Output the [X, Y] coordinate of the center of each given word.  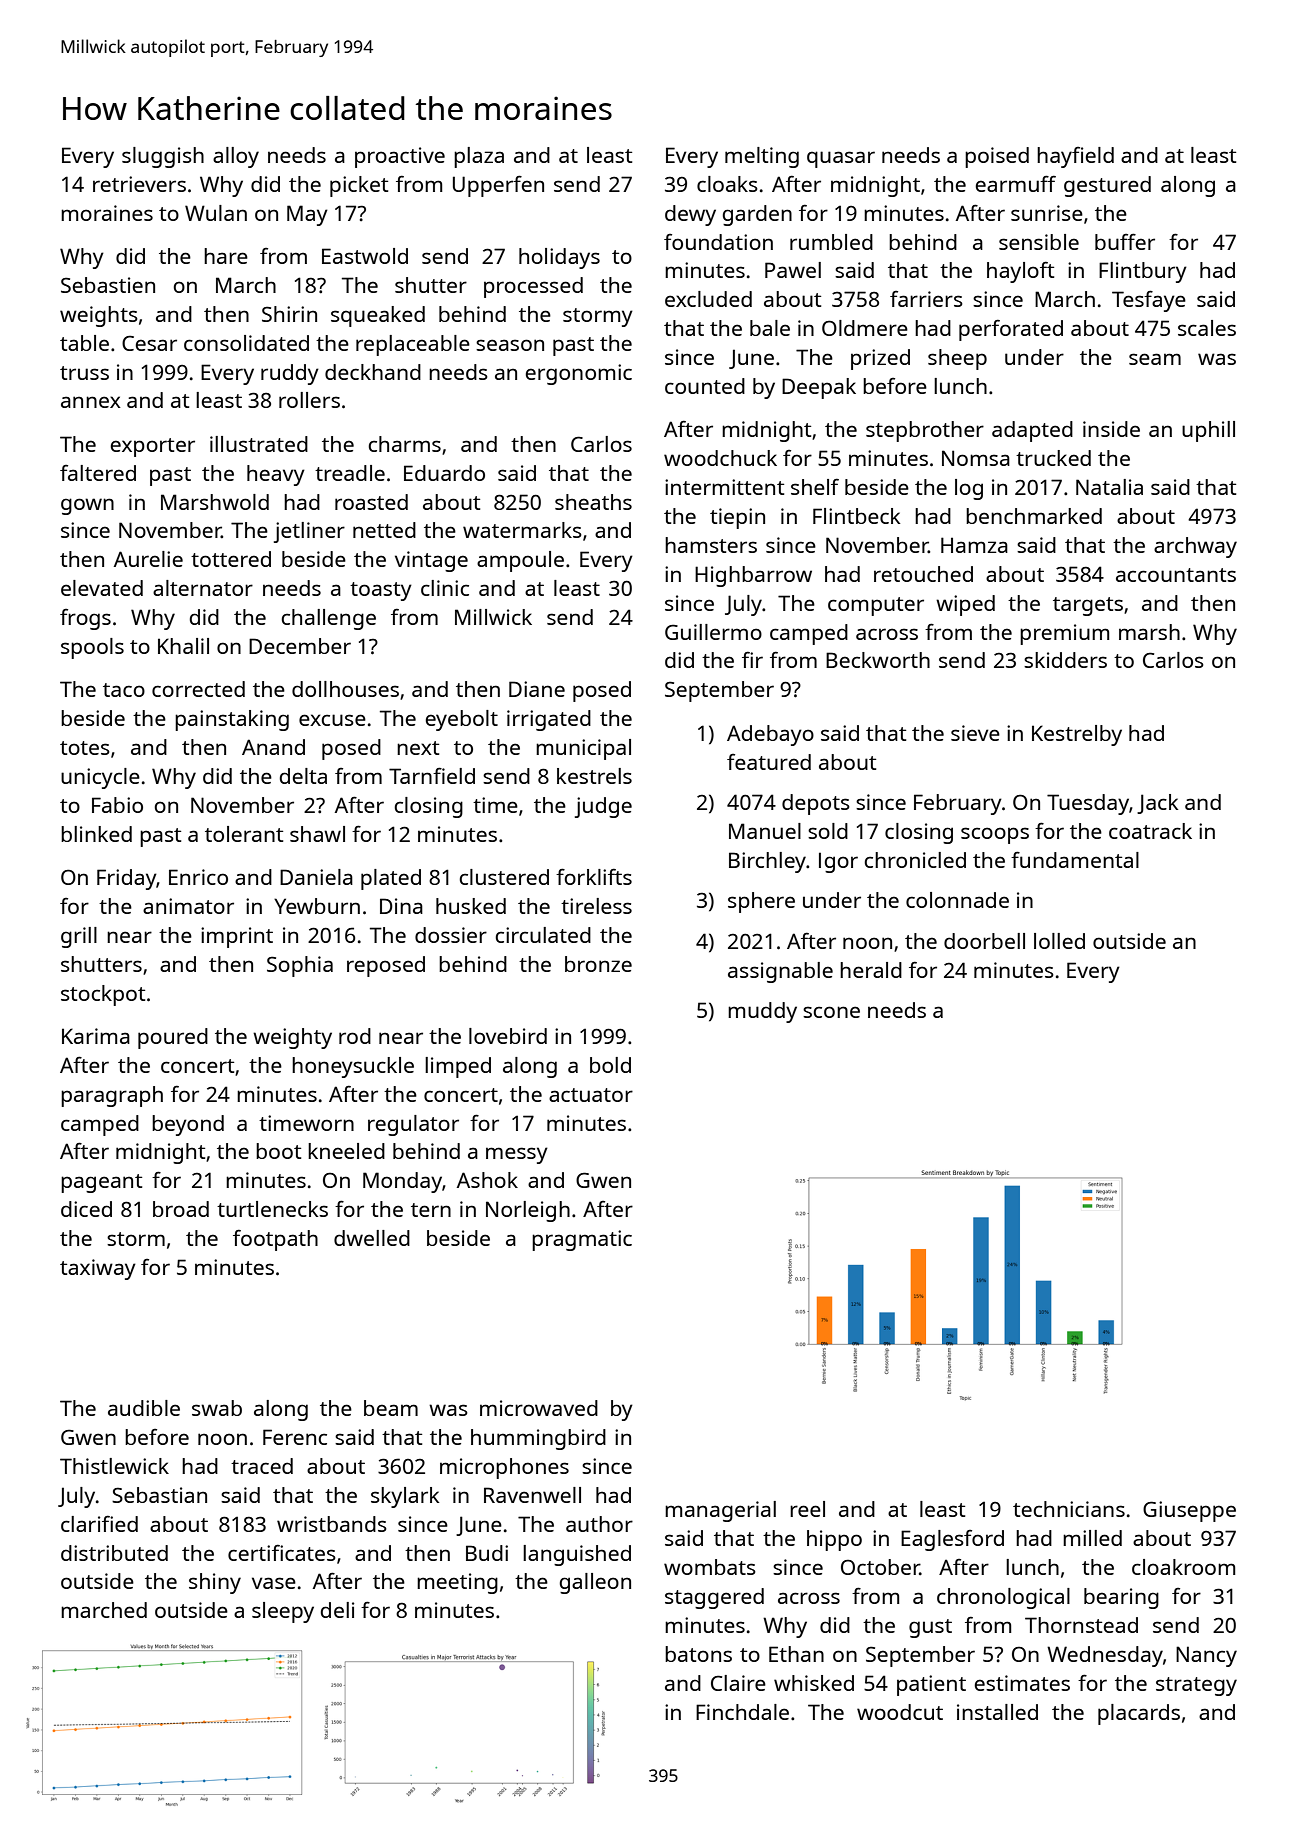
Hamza [974, 545]
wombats [710, 1567]
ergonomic [579, 374]
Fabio [117, 805]
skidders [1065, 660]
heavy [276, 475]
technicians [1069, 1509]
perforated [1011, 330]
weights [99, 316]
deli [337, 1610]
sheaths [593, 502]
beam [391, 1408]
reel [807, 1509]
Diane [537, 689]
